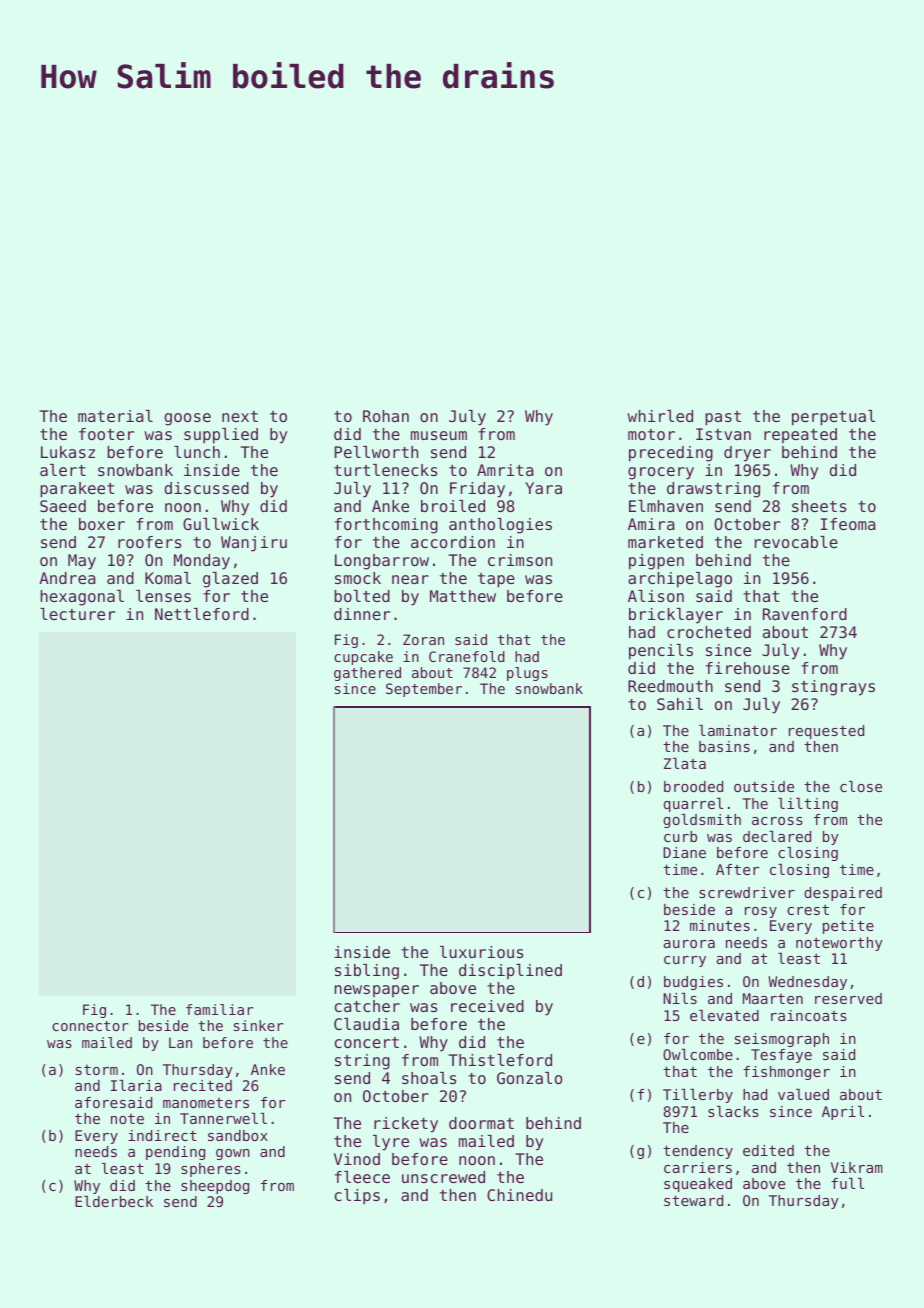 This page has width=924, height=1308. I want to click on despaired, so click(843, 894).
